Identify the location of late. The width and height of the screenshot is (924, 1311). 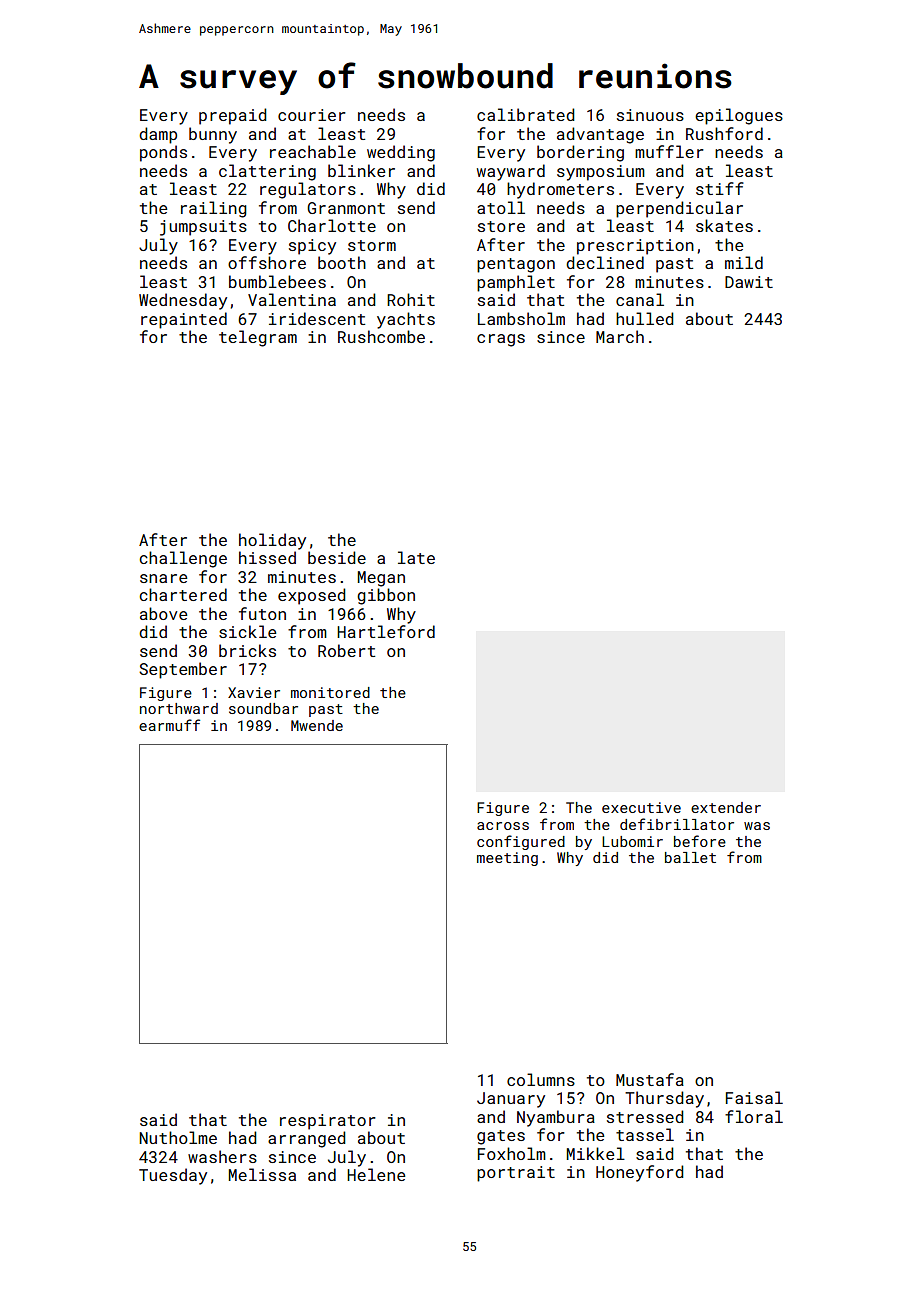
(416, 557).
